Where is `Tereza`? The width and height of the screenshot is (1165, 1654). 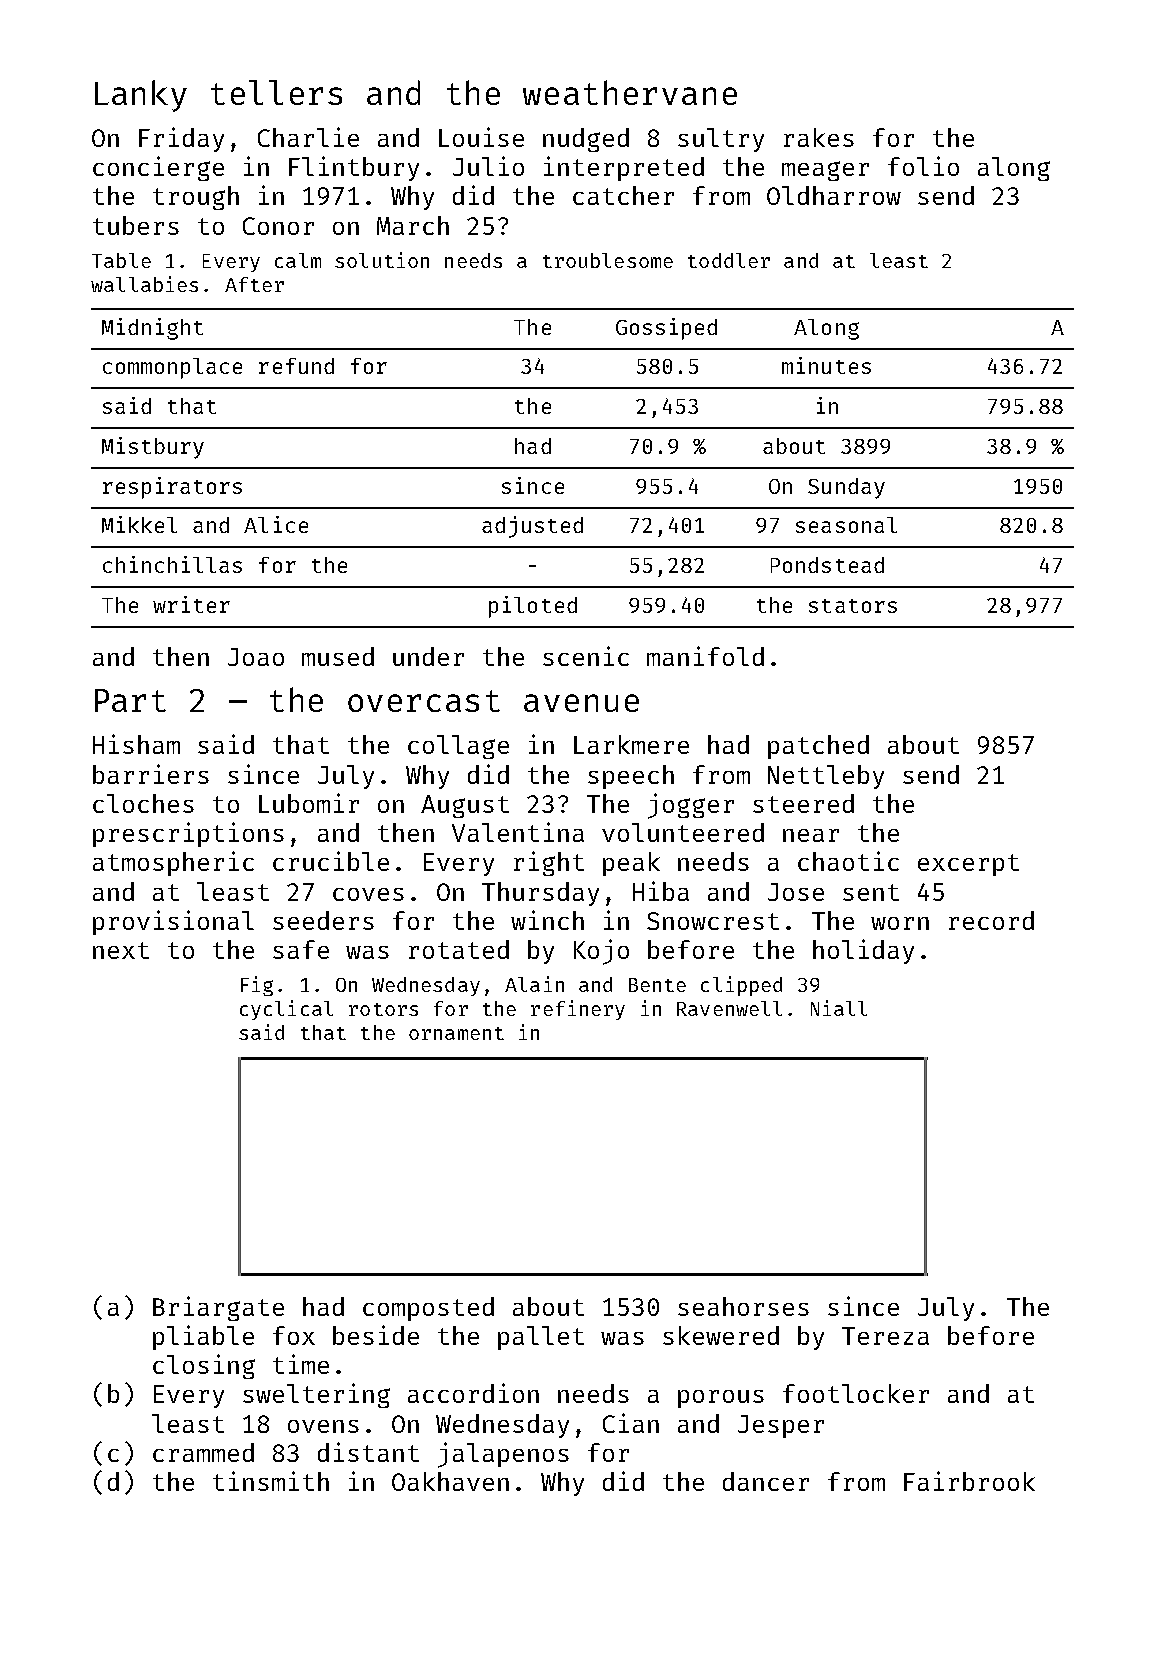 Tereza is located at coordinates (885, 1336).
